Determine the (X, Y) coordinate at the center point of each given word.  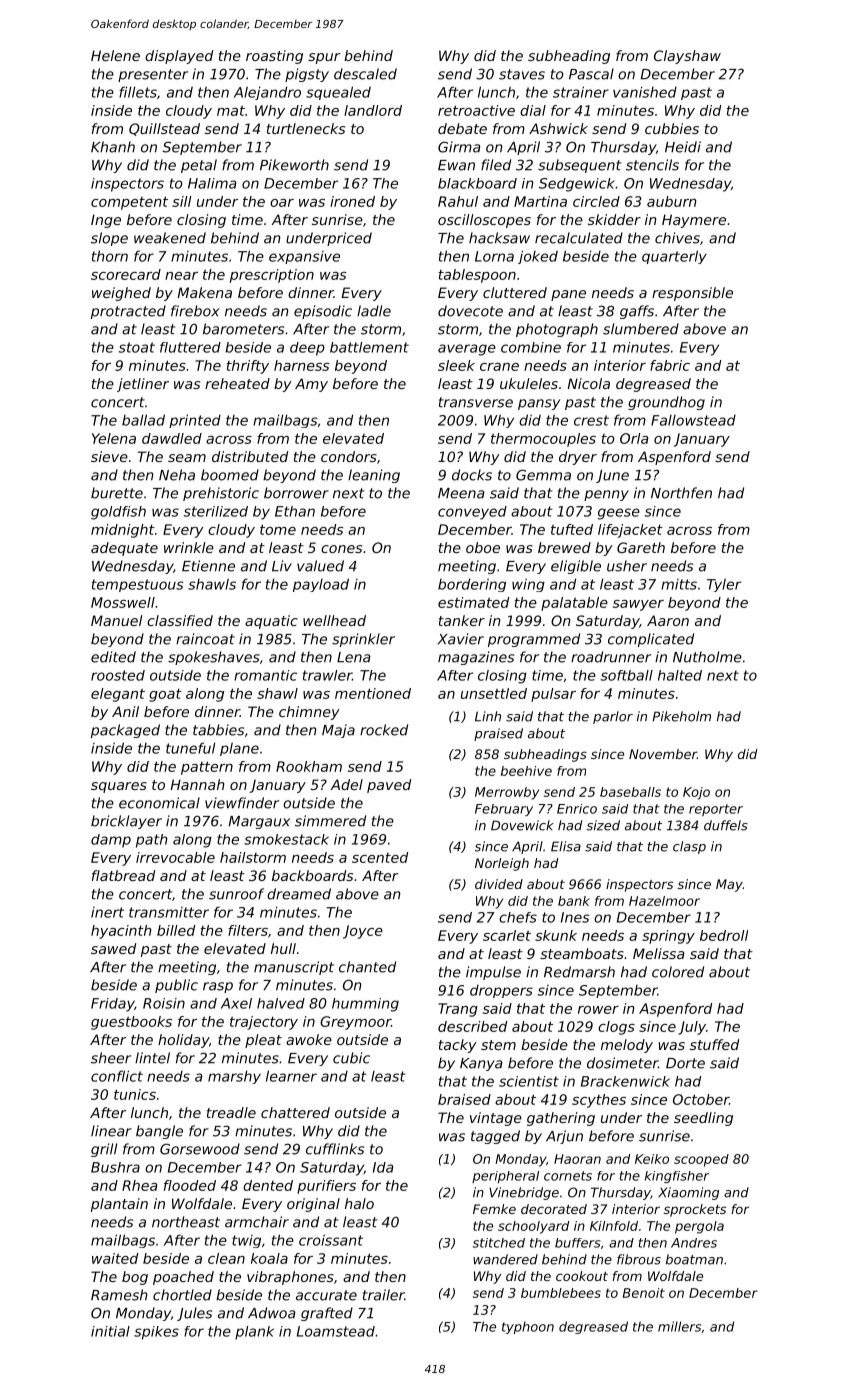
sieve (109, 456)
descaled (365, 74)
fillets (138, 92)
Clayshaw (687, 57)
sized (603, 825)
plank (254, 1333)
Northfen (681, 493)
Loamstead (336, 1331)
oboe (483, 547)
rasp (218, 987)
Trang (458, 1010)
